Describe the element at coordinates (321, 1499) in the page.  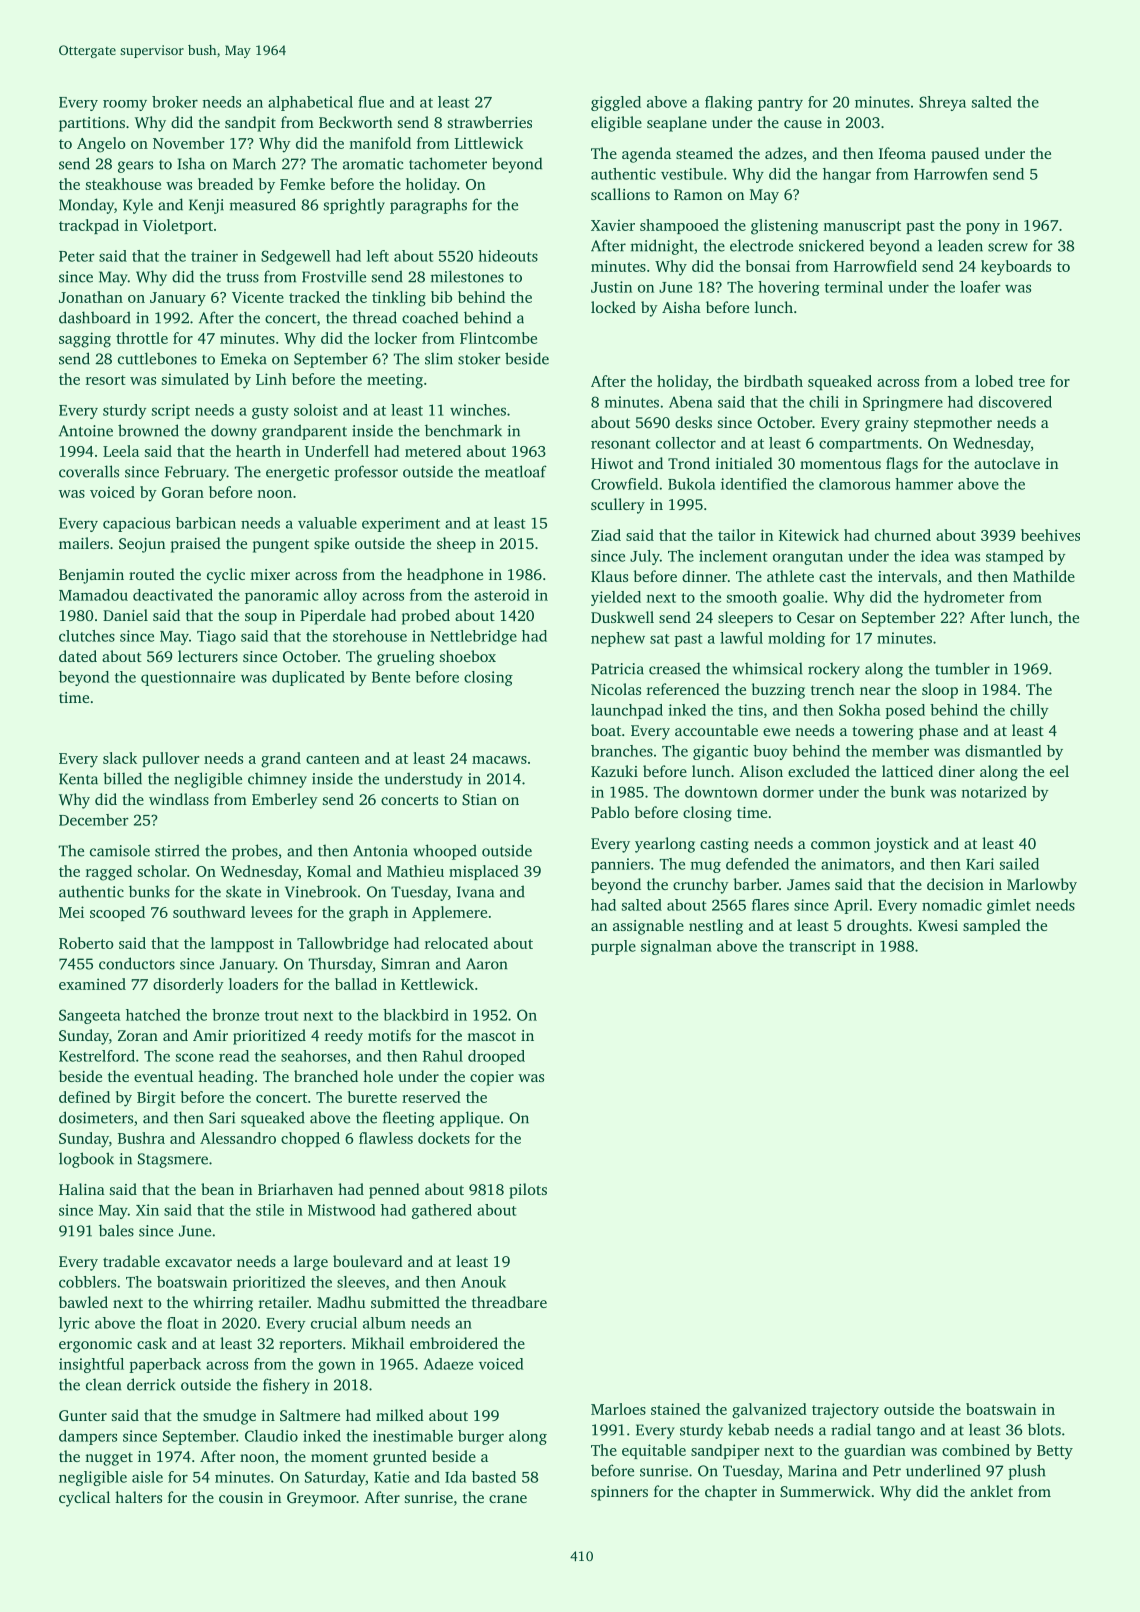
I see `Greymoor` at that location.
